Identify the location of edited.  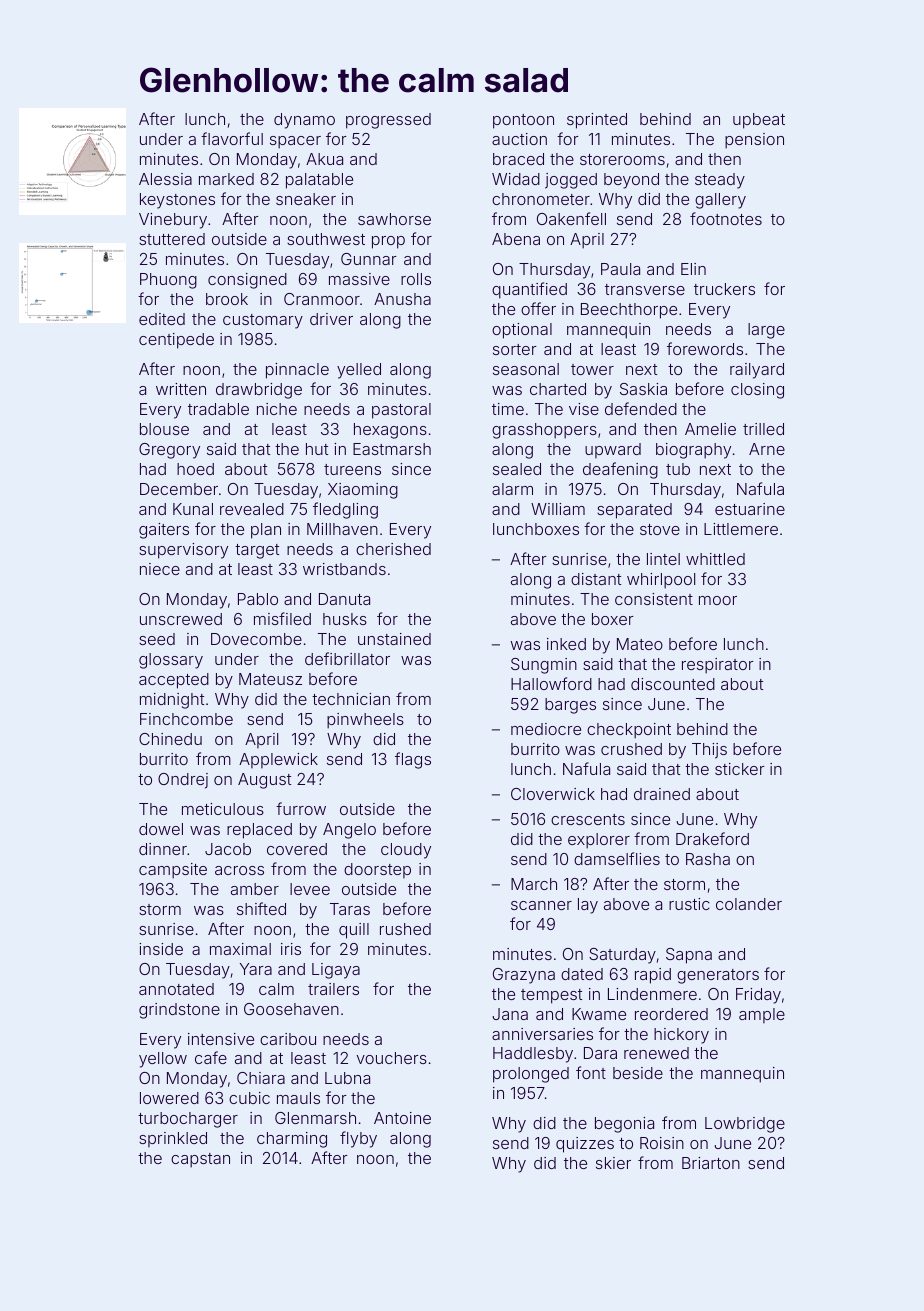
(162, 319).
